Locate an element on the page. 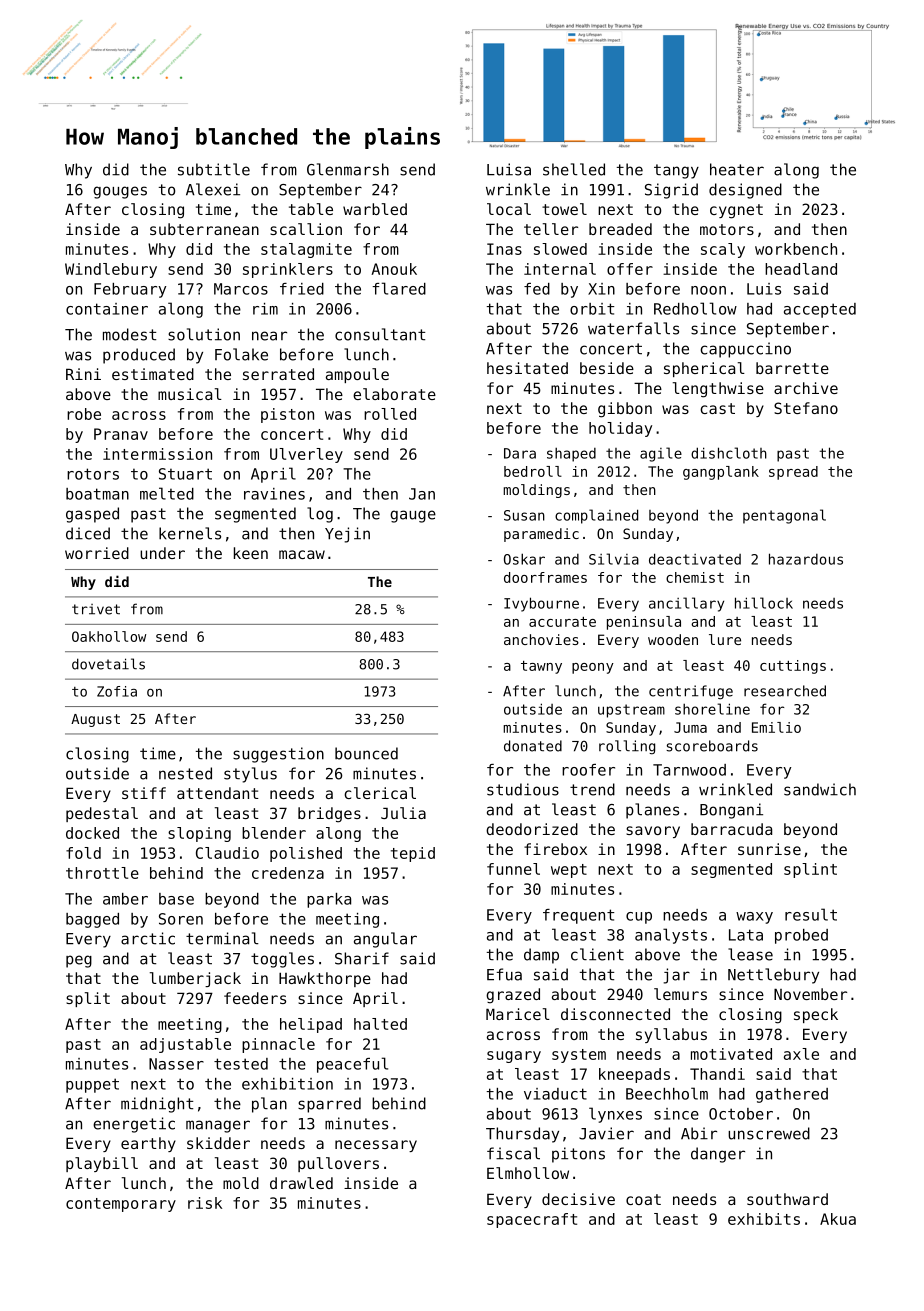  ravines is located at coordinates (274, 494).
